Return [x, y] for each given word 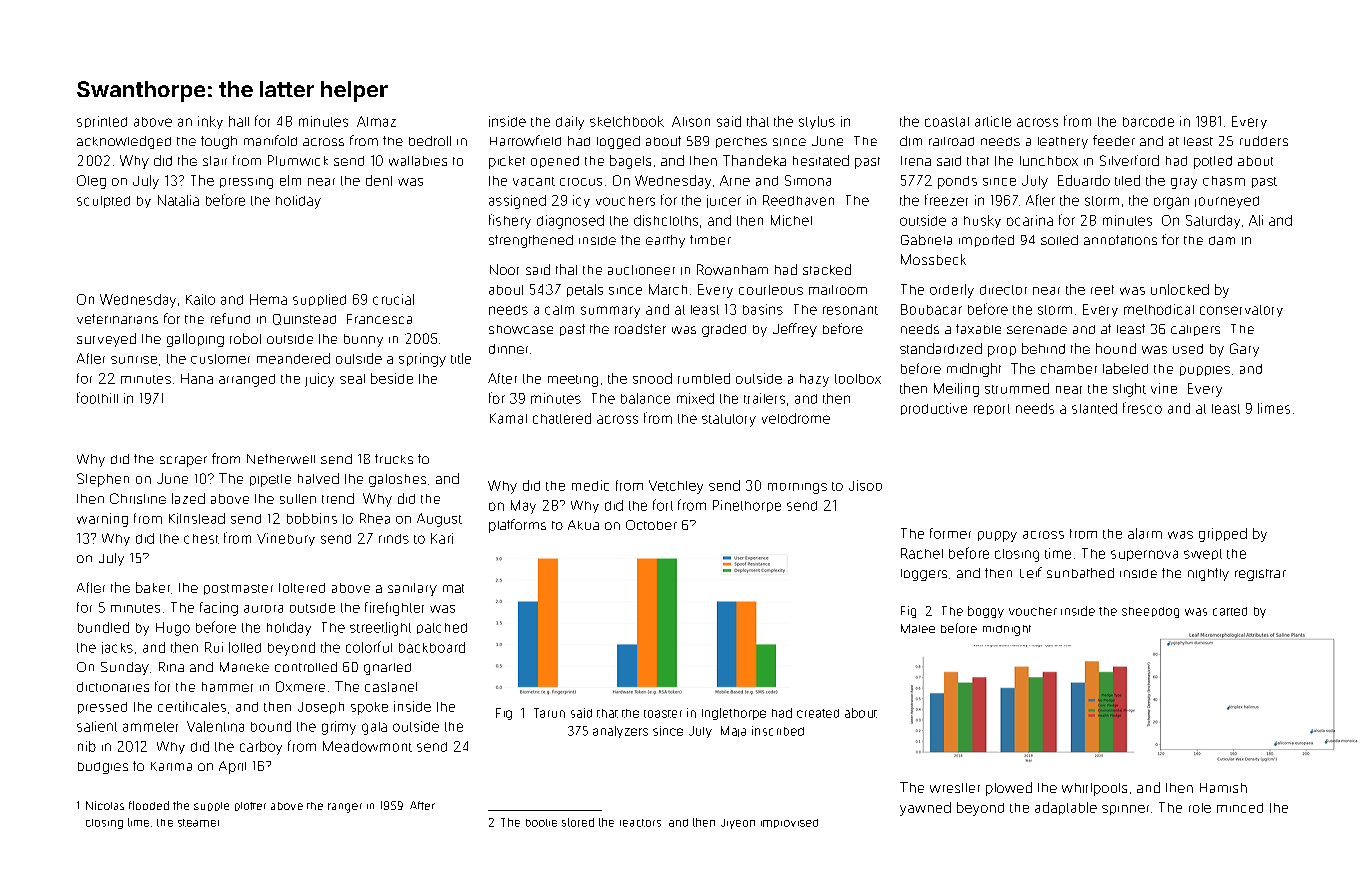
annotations [1120, 240]
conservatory [1241, 311]
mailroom [838, 290]
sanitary [412, 589]
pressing [246, 183]
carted [1230, 611]
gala [374, 728]
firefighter [394, 609]
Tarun [549, 713]
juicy [319, 380]
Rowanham [732, 269]
